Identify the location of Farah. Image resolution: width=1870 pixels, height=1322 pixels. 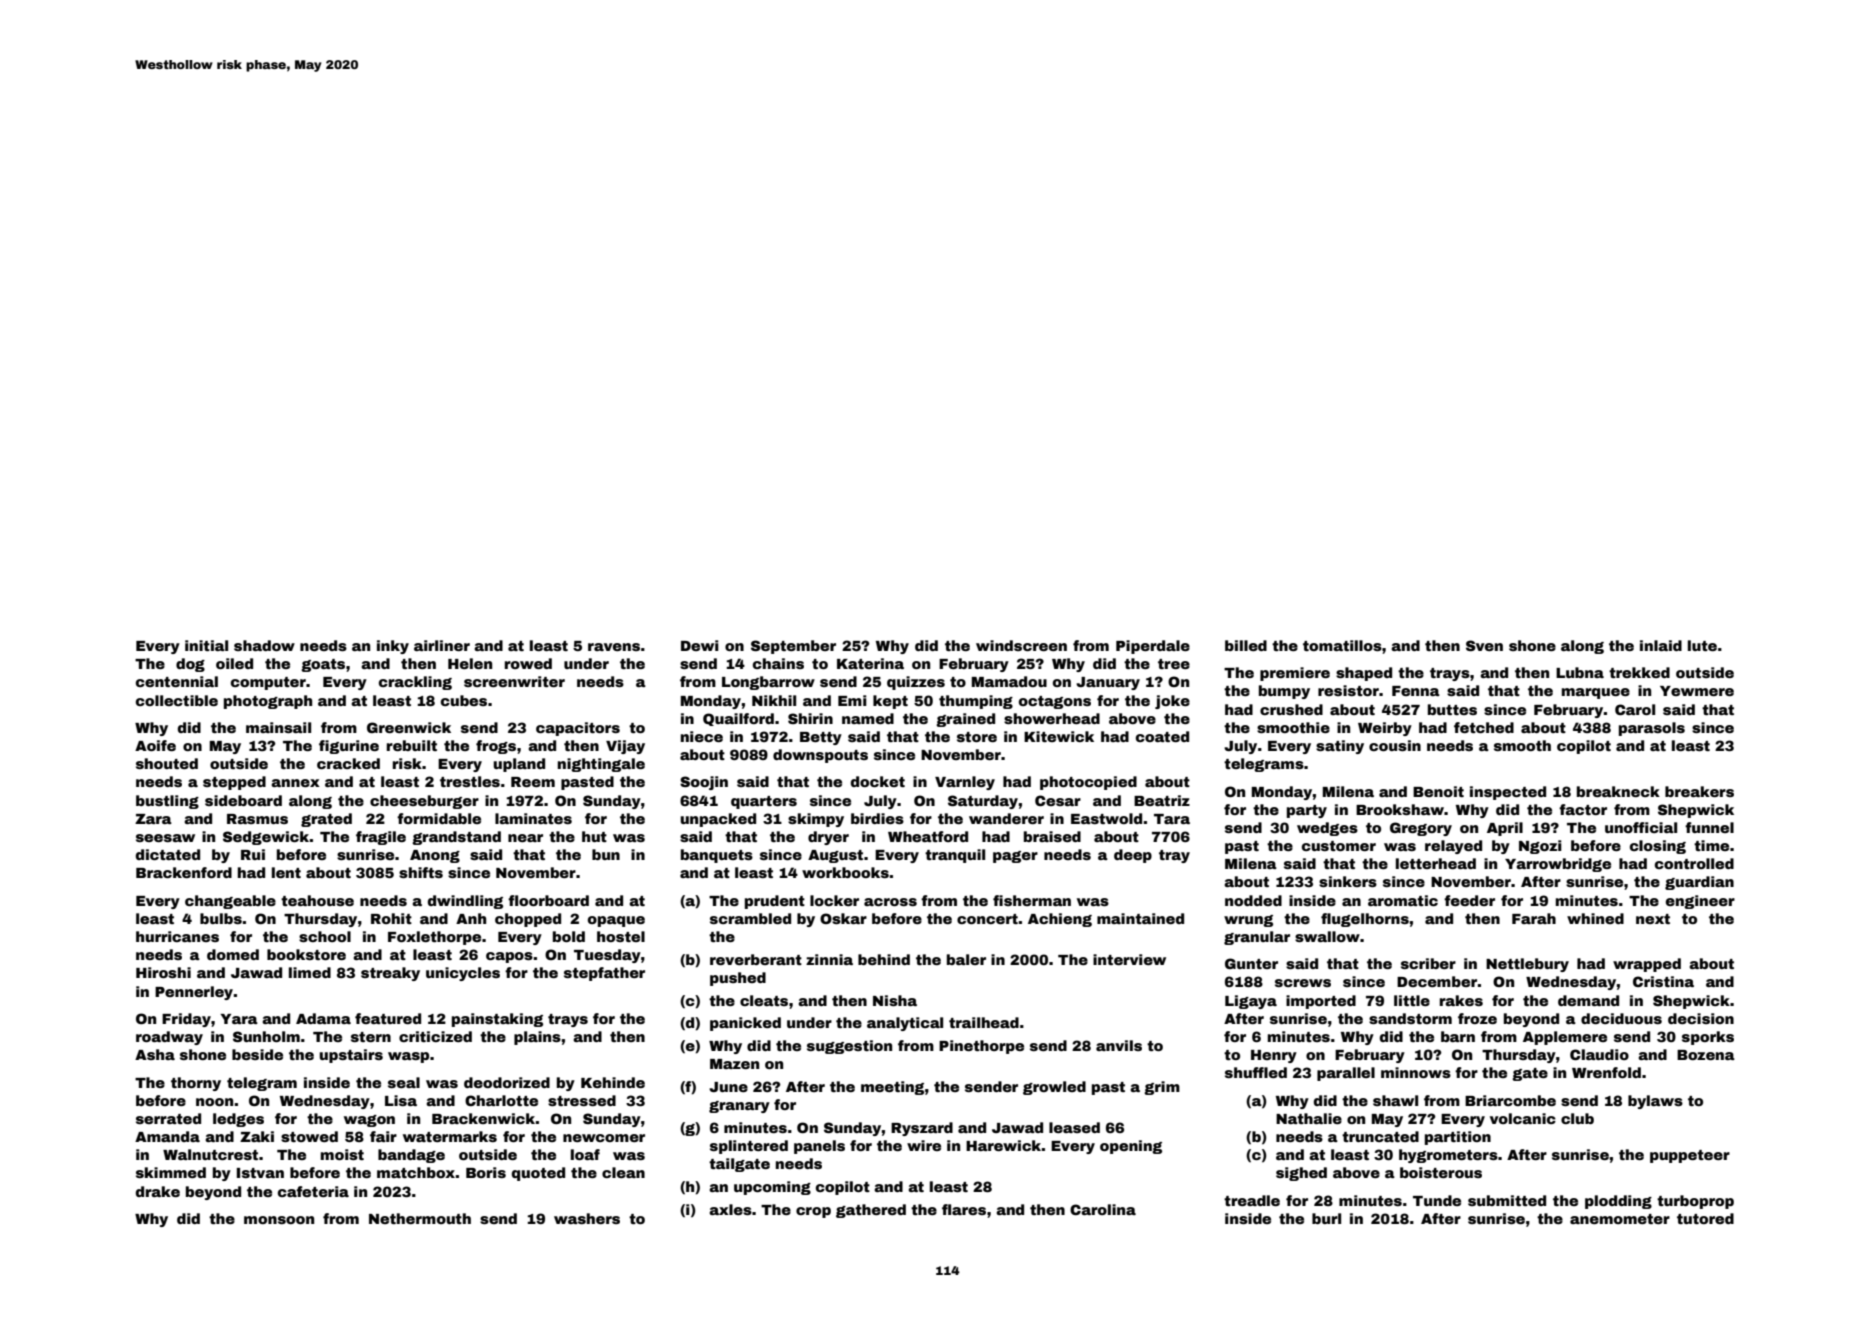
(1534, 918).
